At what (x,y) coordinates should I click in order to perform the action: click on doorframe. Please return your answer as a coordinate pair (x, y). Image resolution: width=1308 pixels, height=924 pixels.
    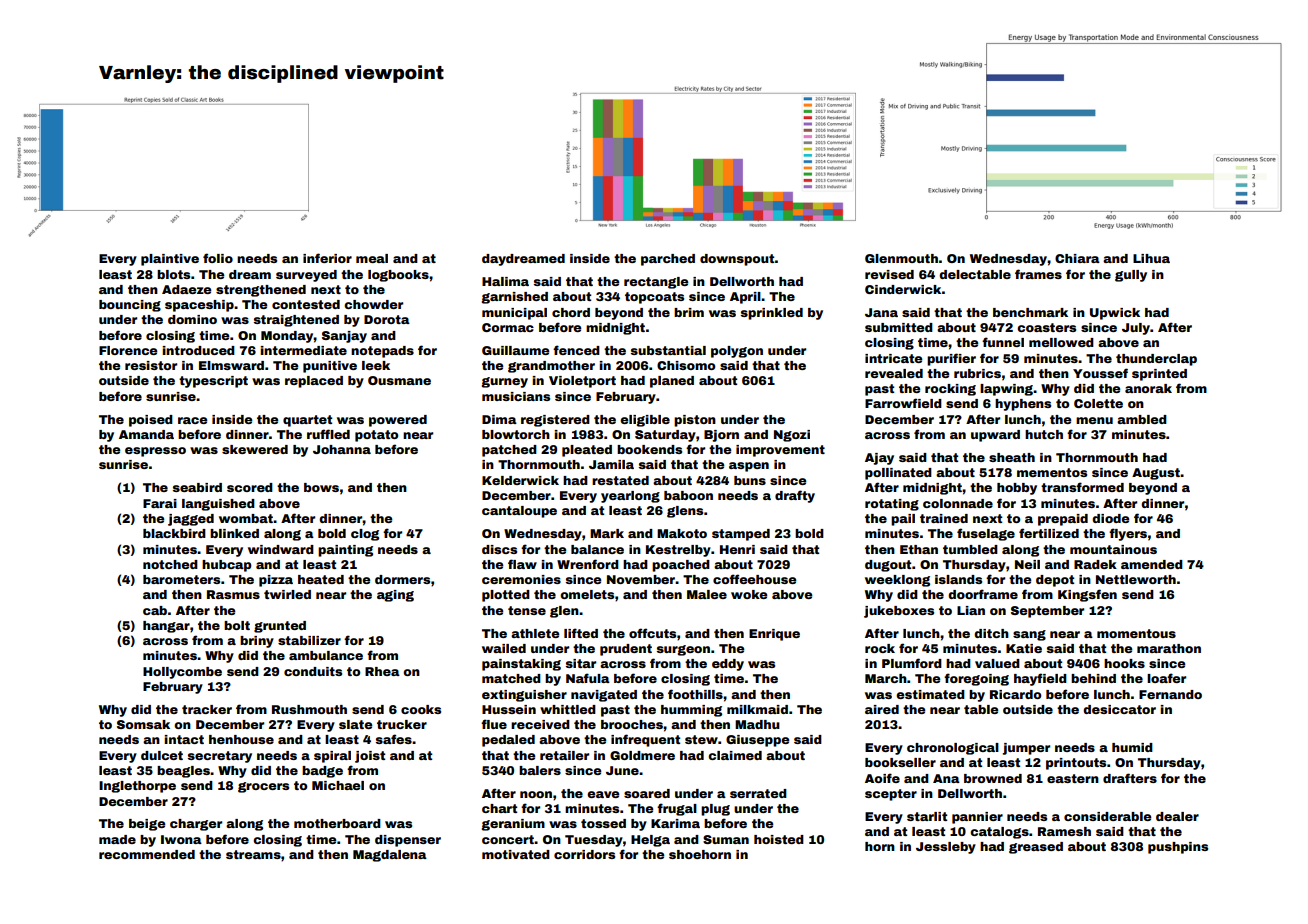
    Looking at the image, I should click on (983, 594).
